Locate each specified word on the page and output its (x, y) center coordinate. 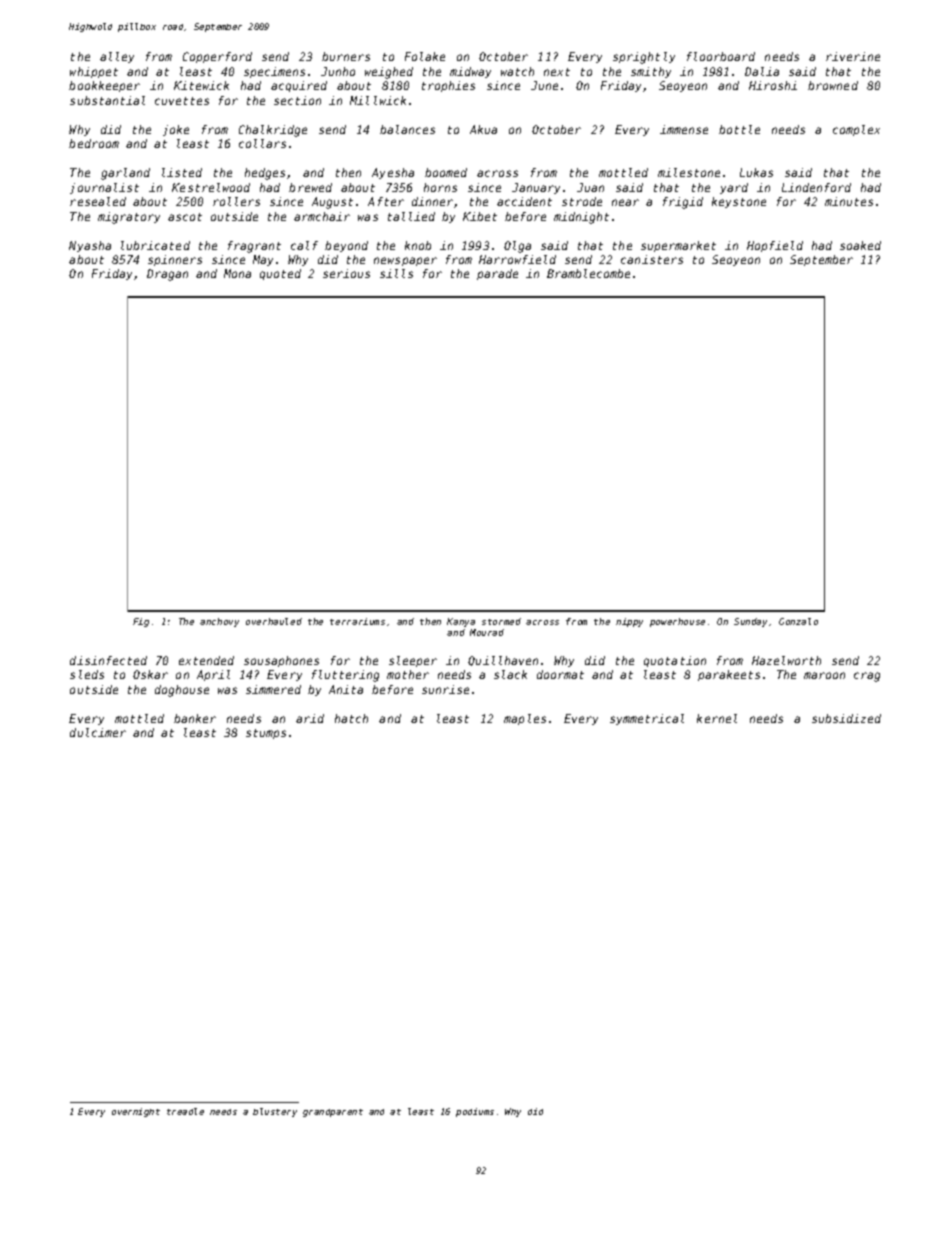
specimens (274, 72)
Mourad (487, 632)
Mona (237, 273)
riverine (853, 56)
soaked (860, 245)
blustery (275, 1112)
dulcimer (98, 732)
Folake (425, 56)
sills (396, 273)
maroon (824, 675)
